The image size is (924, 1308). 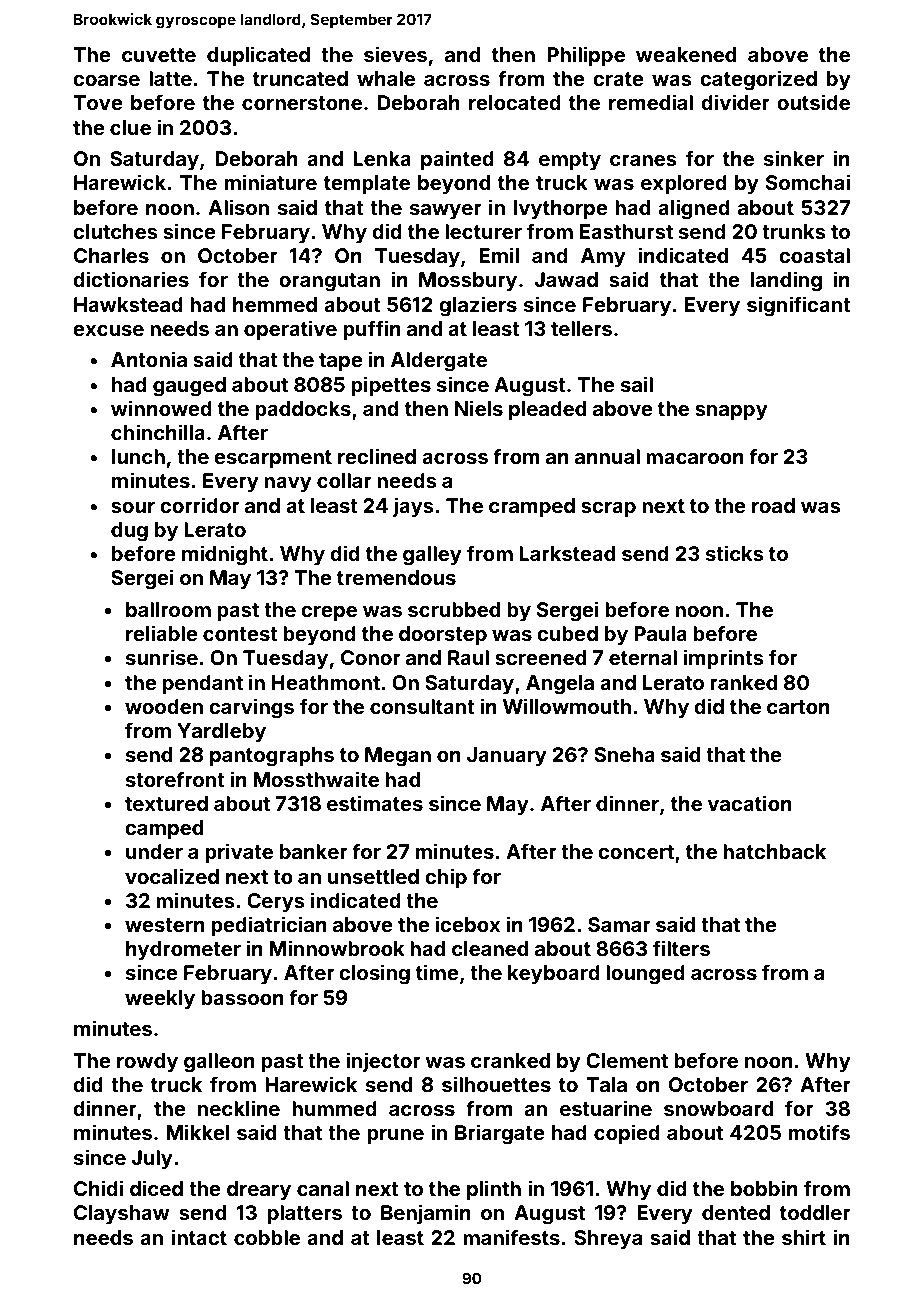 I want to click on sieves, so click(x=395, y=54).
